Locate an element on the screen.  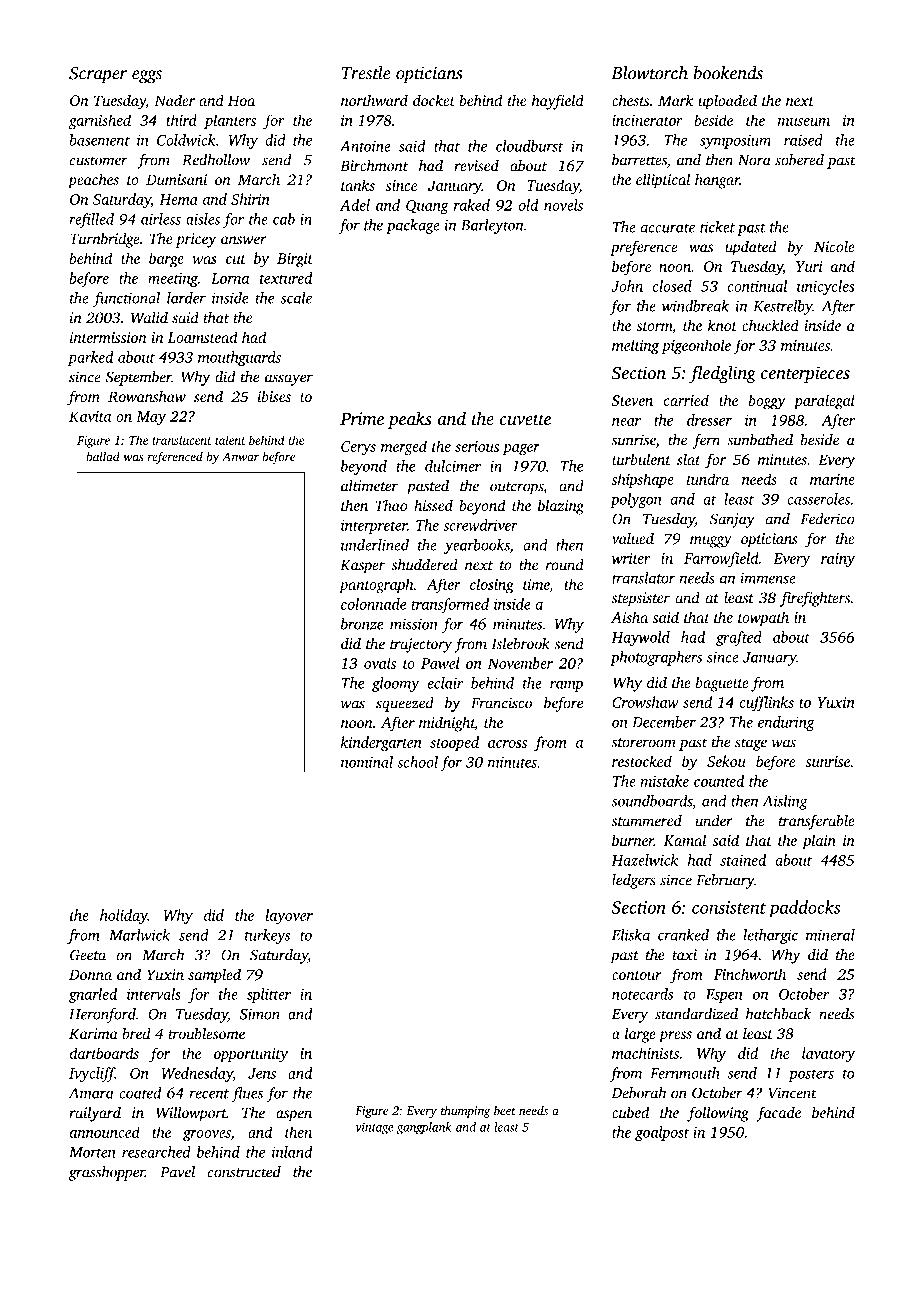
paralegal is located at coordinates (824, 402).
